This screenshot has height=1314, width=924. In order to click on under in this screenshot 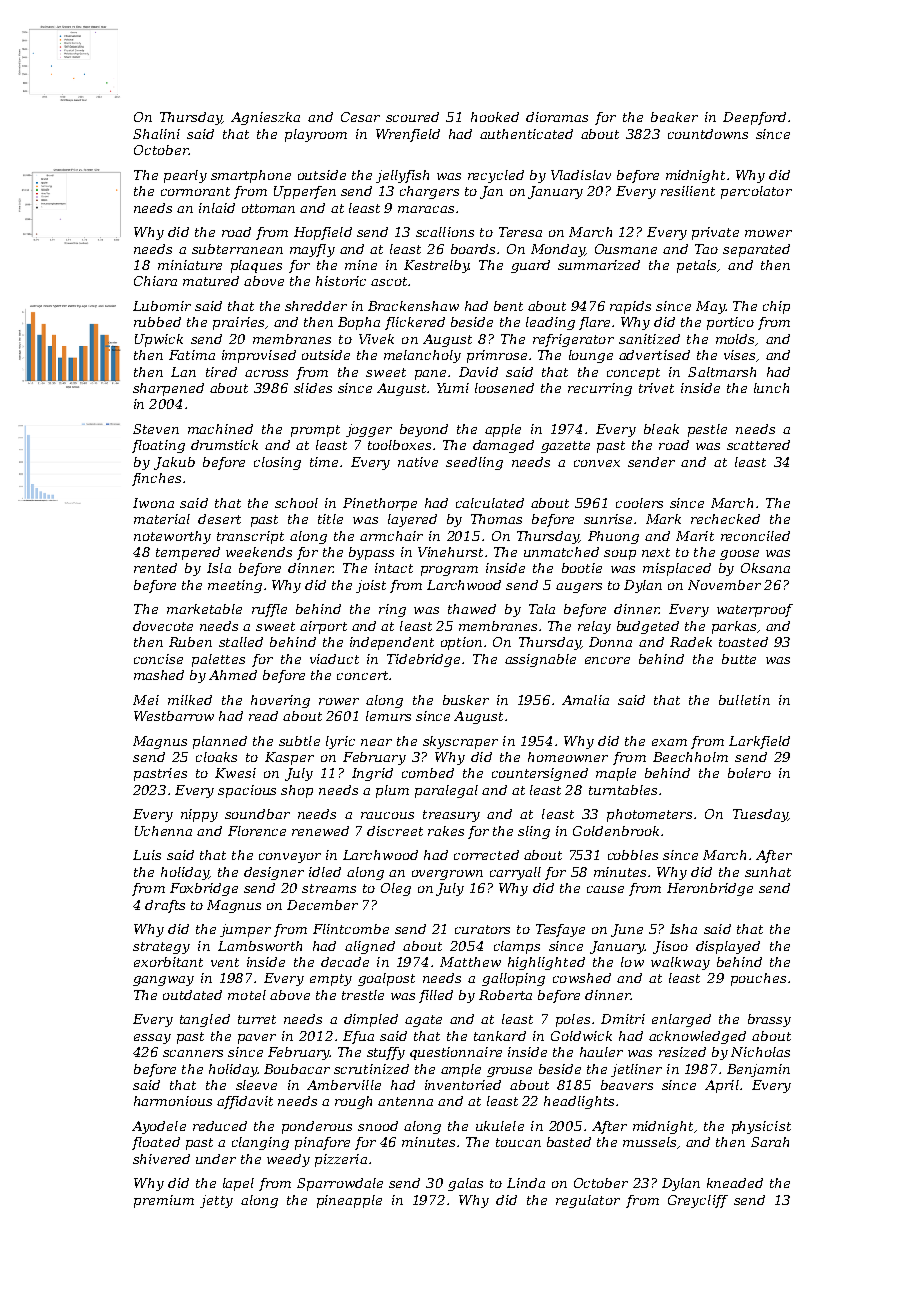, I will do `click(216, 1159)`.
